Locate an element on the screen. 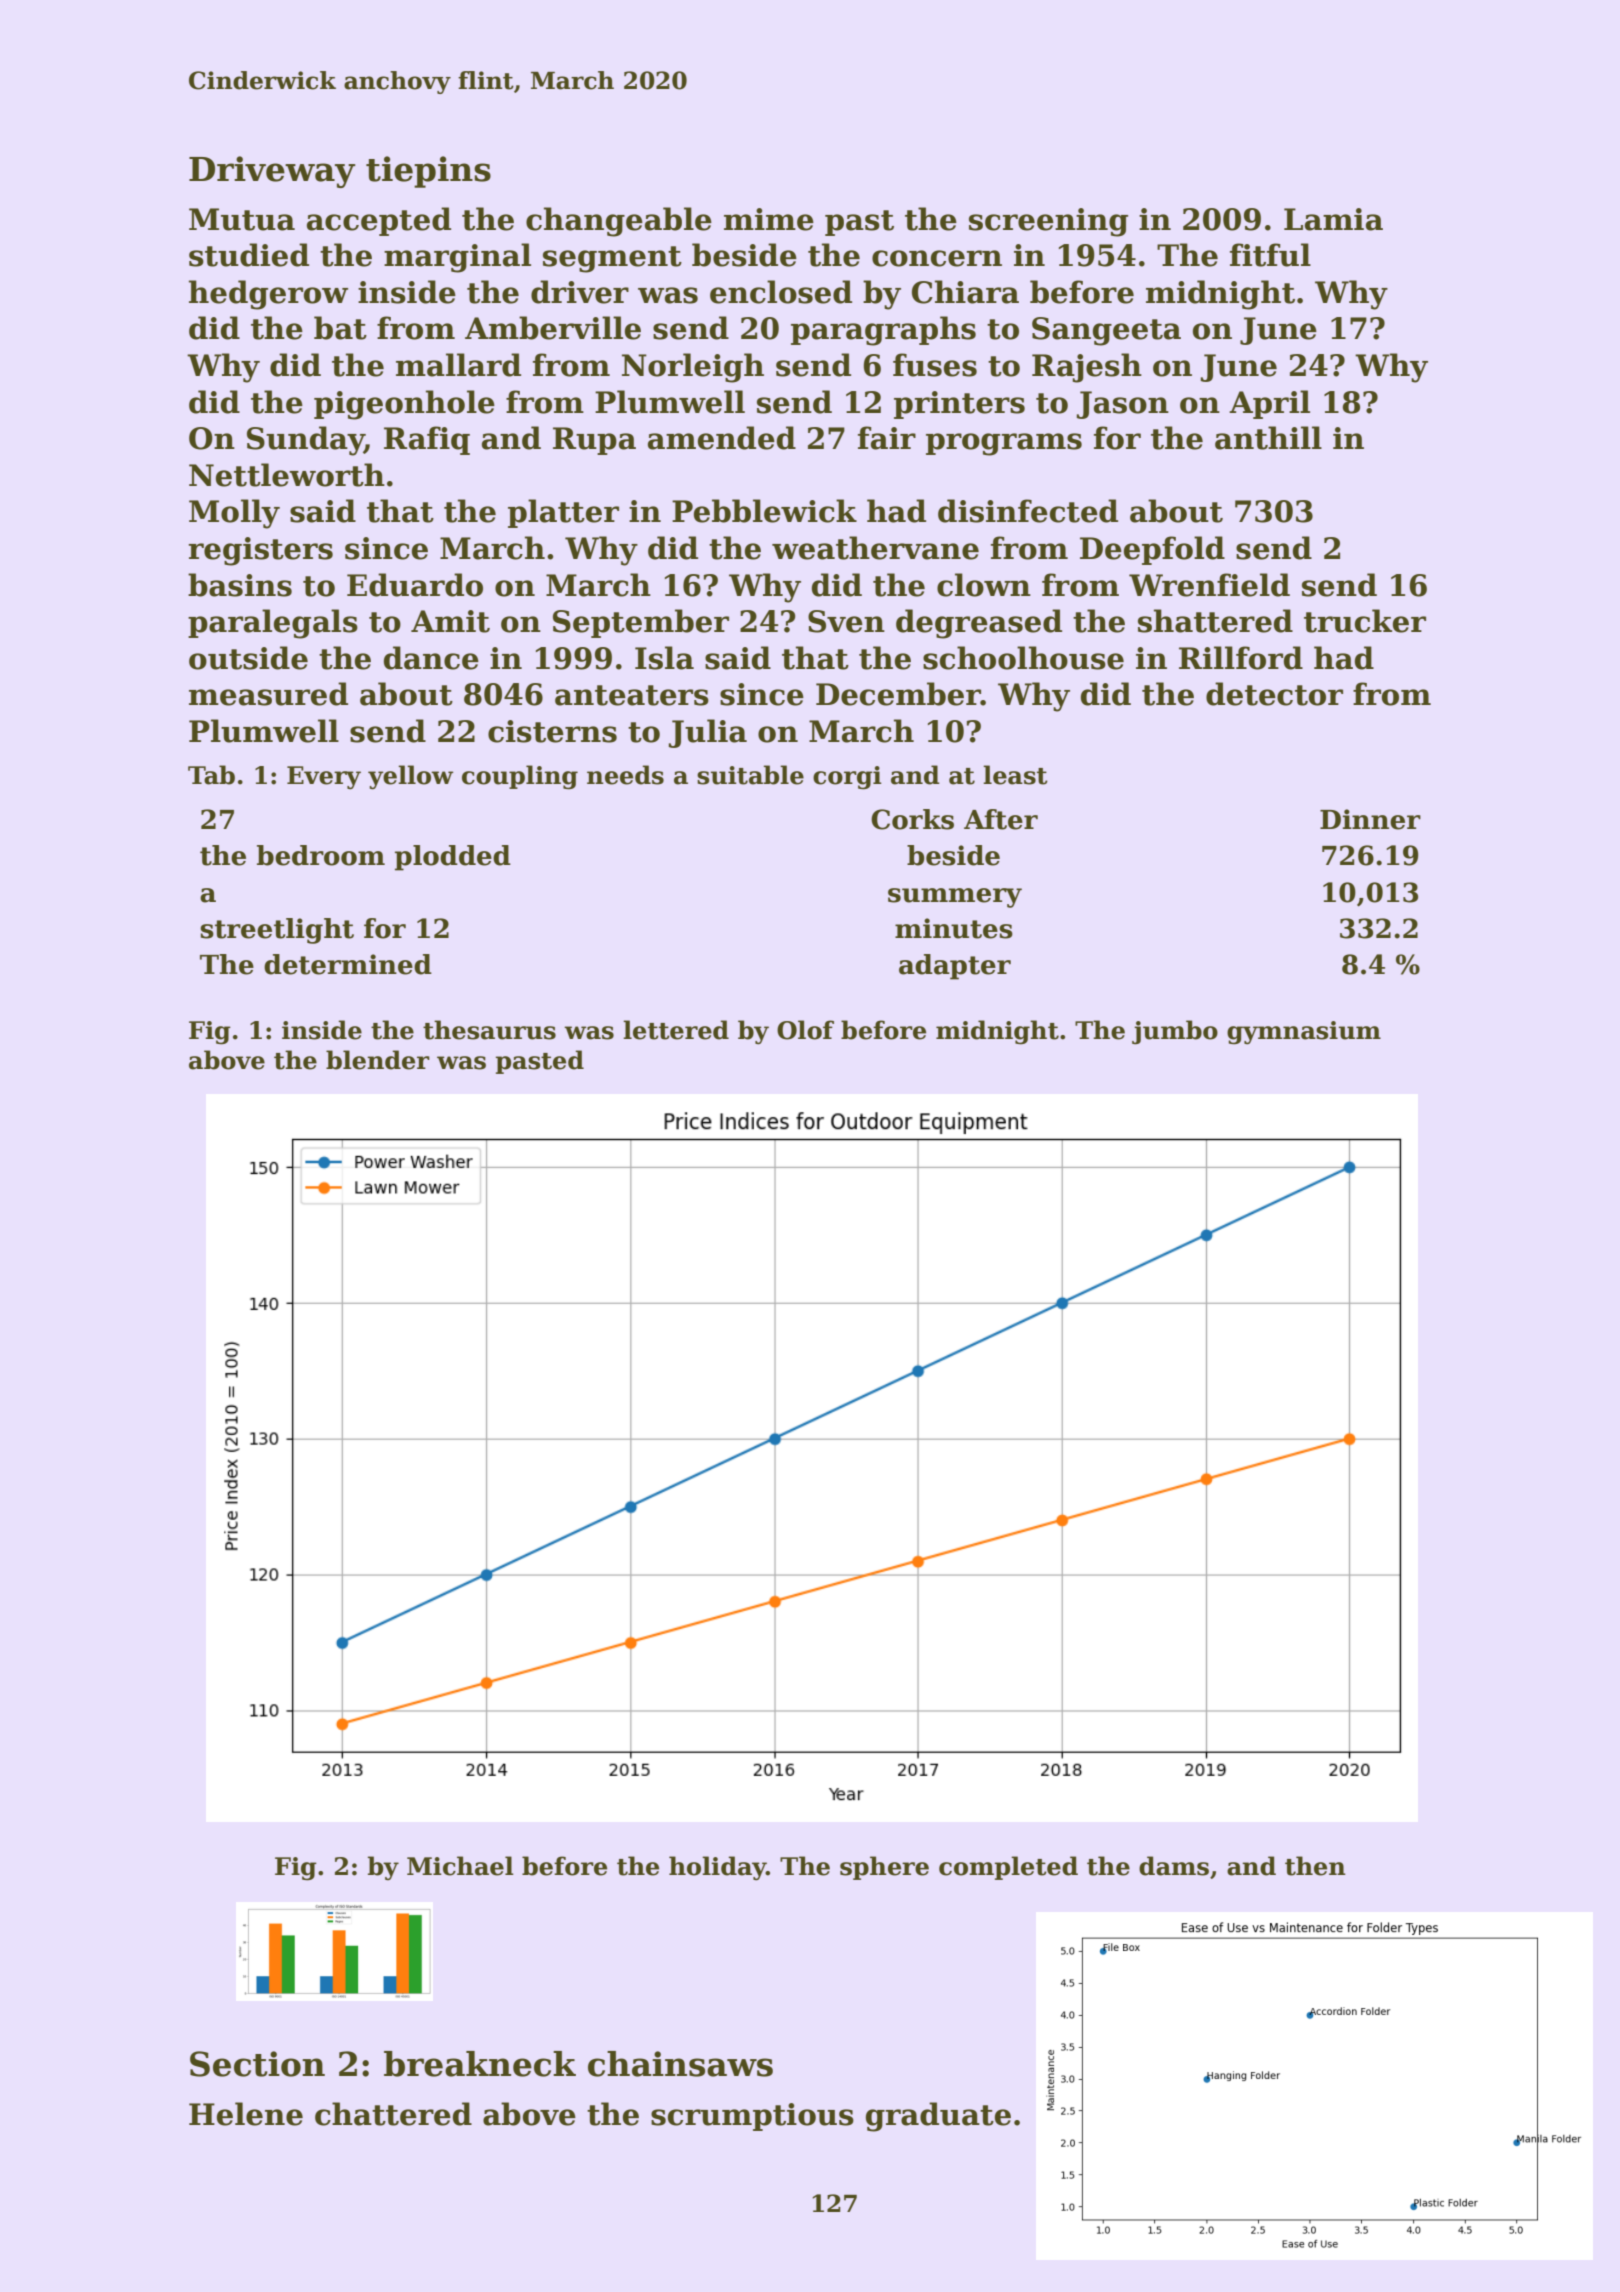 This screenshot has width=1620, height=2292. Section is located at coordinates (257, 2064).
